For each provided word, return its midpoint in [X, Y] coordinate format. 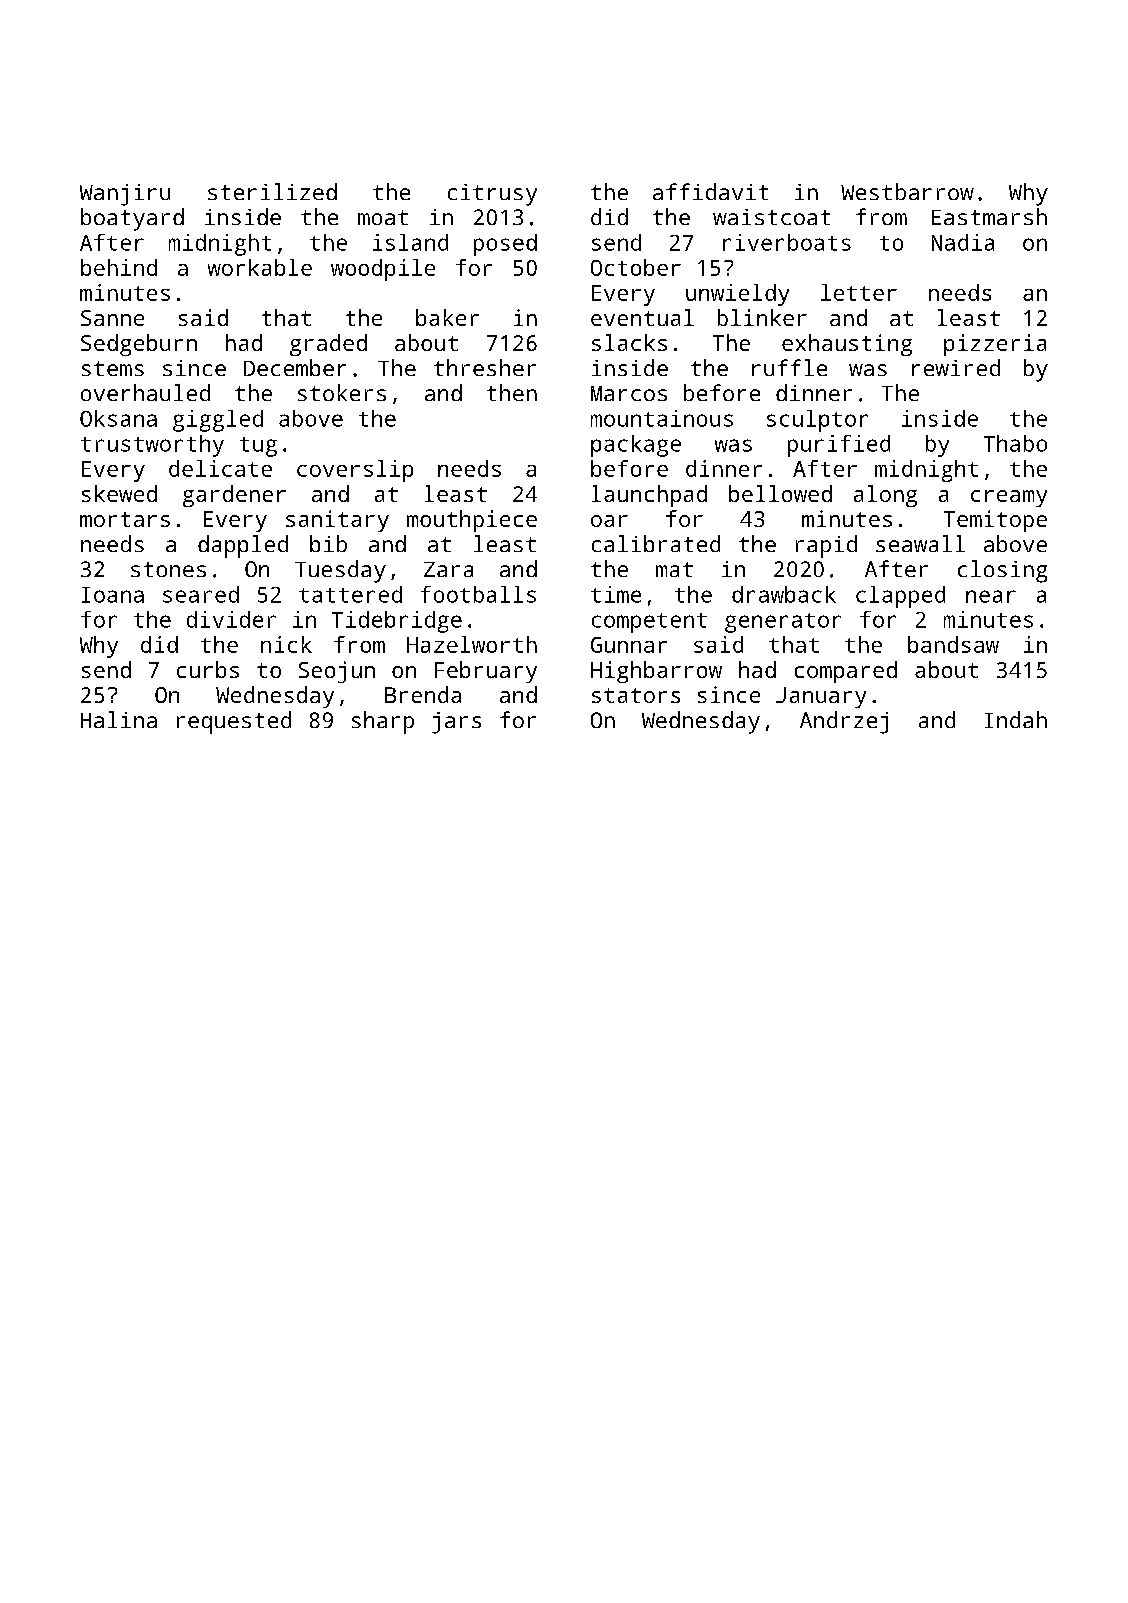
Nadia [963, 242]
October [636, 267]
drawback [784, 594]
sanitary [337, 521]
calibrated [656, 543]
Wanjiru [125, 195]
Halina [119, 719]
